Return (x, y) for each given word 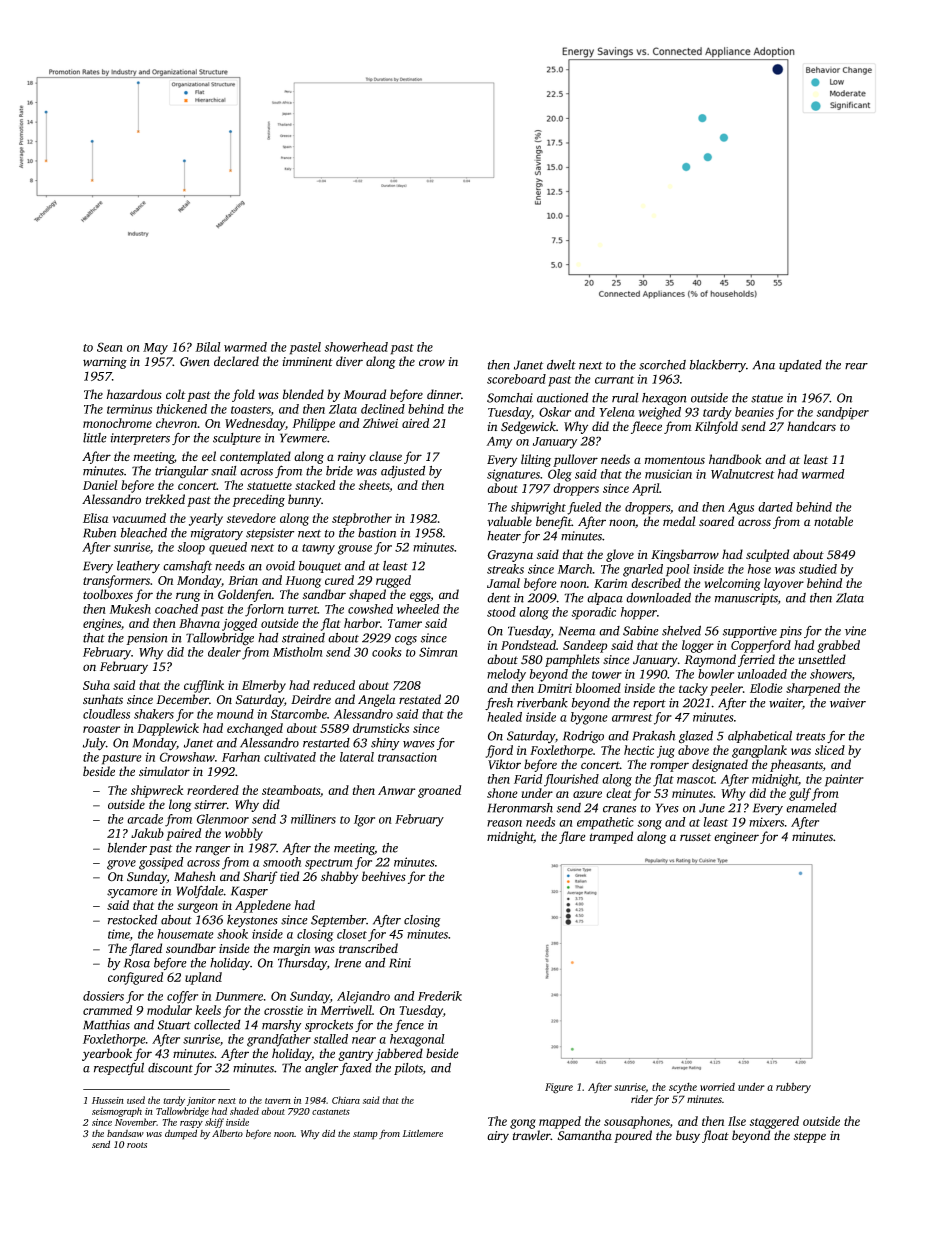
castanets (331, 1112)
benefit (554, 522)
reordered (213, 790)
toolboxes (108, 594)
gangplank (759, 751)
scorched (662, 365)
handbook (735, 459)
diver (349, 361)
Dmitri (554, 688)
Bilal (208, 347)
